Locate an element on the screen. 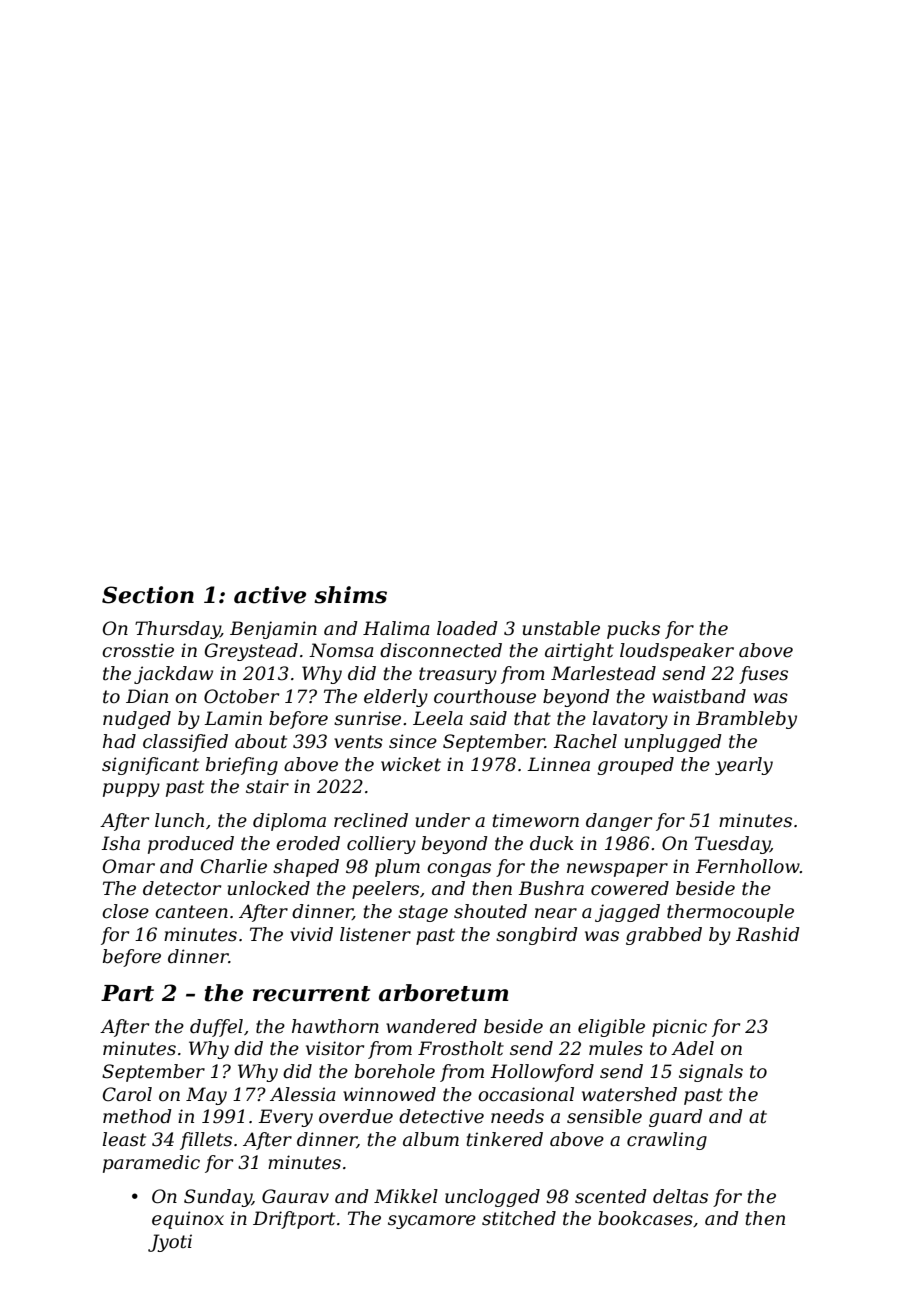 The image size is (908, 1316). treasury is located at coordinates (458, 675).
